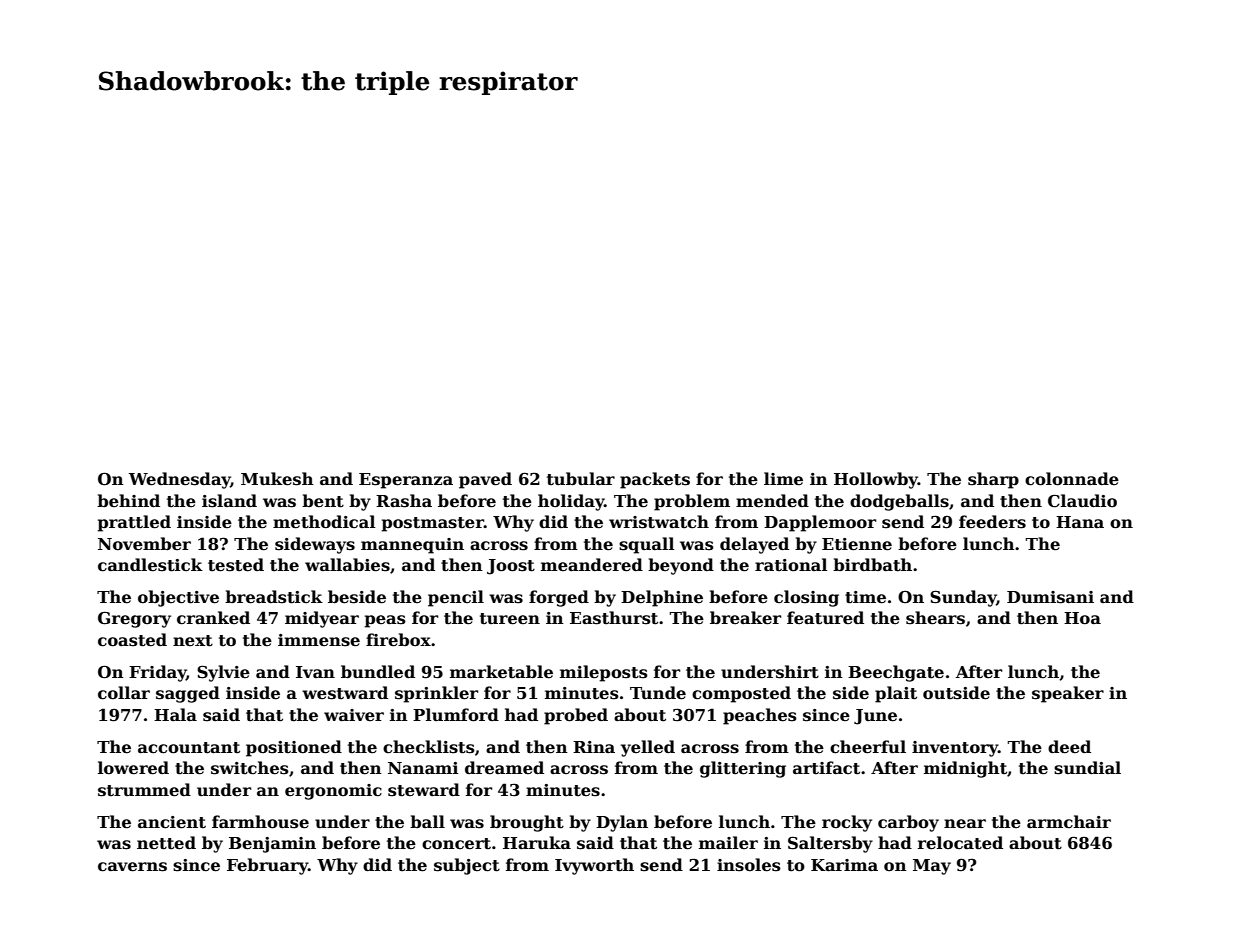  What do you see at coordinates (992, 522) in the page?
I see `feeders` at bounding box center [992, 522].
